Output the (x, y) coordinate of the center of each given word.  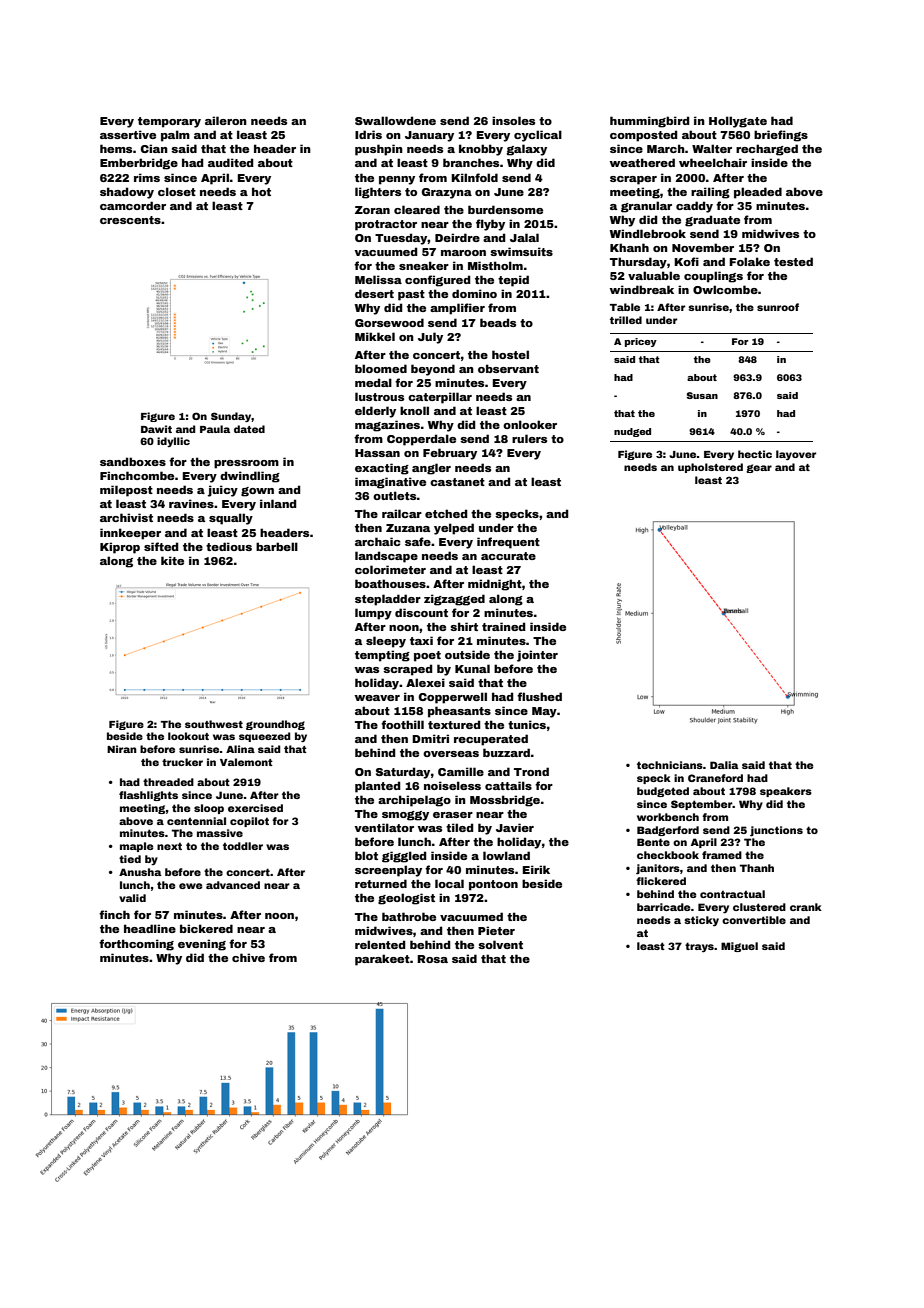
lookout (188, 736)
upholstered (710, 468)
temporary (169, 122)
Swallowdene (395, 120)
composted (643, 136)
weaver (377, 698)
